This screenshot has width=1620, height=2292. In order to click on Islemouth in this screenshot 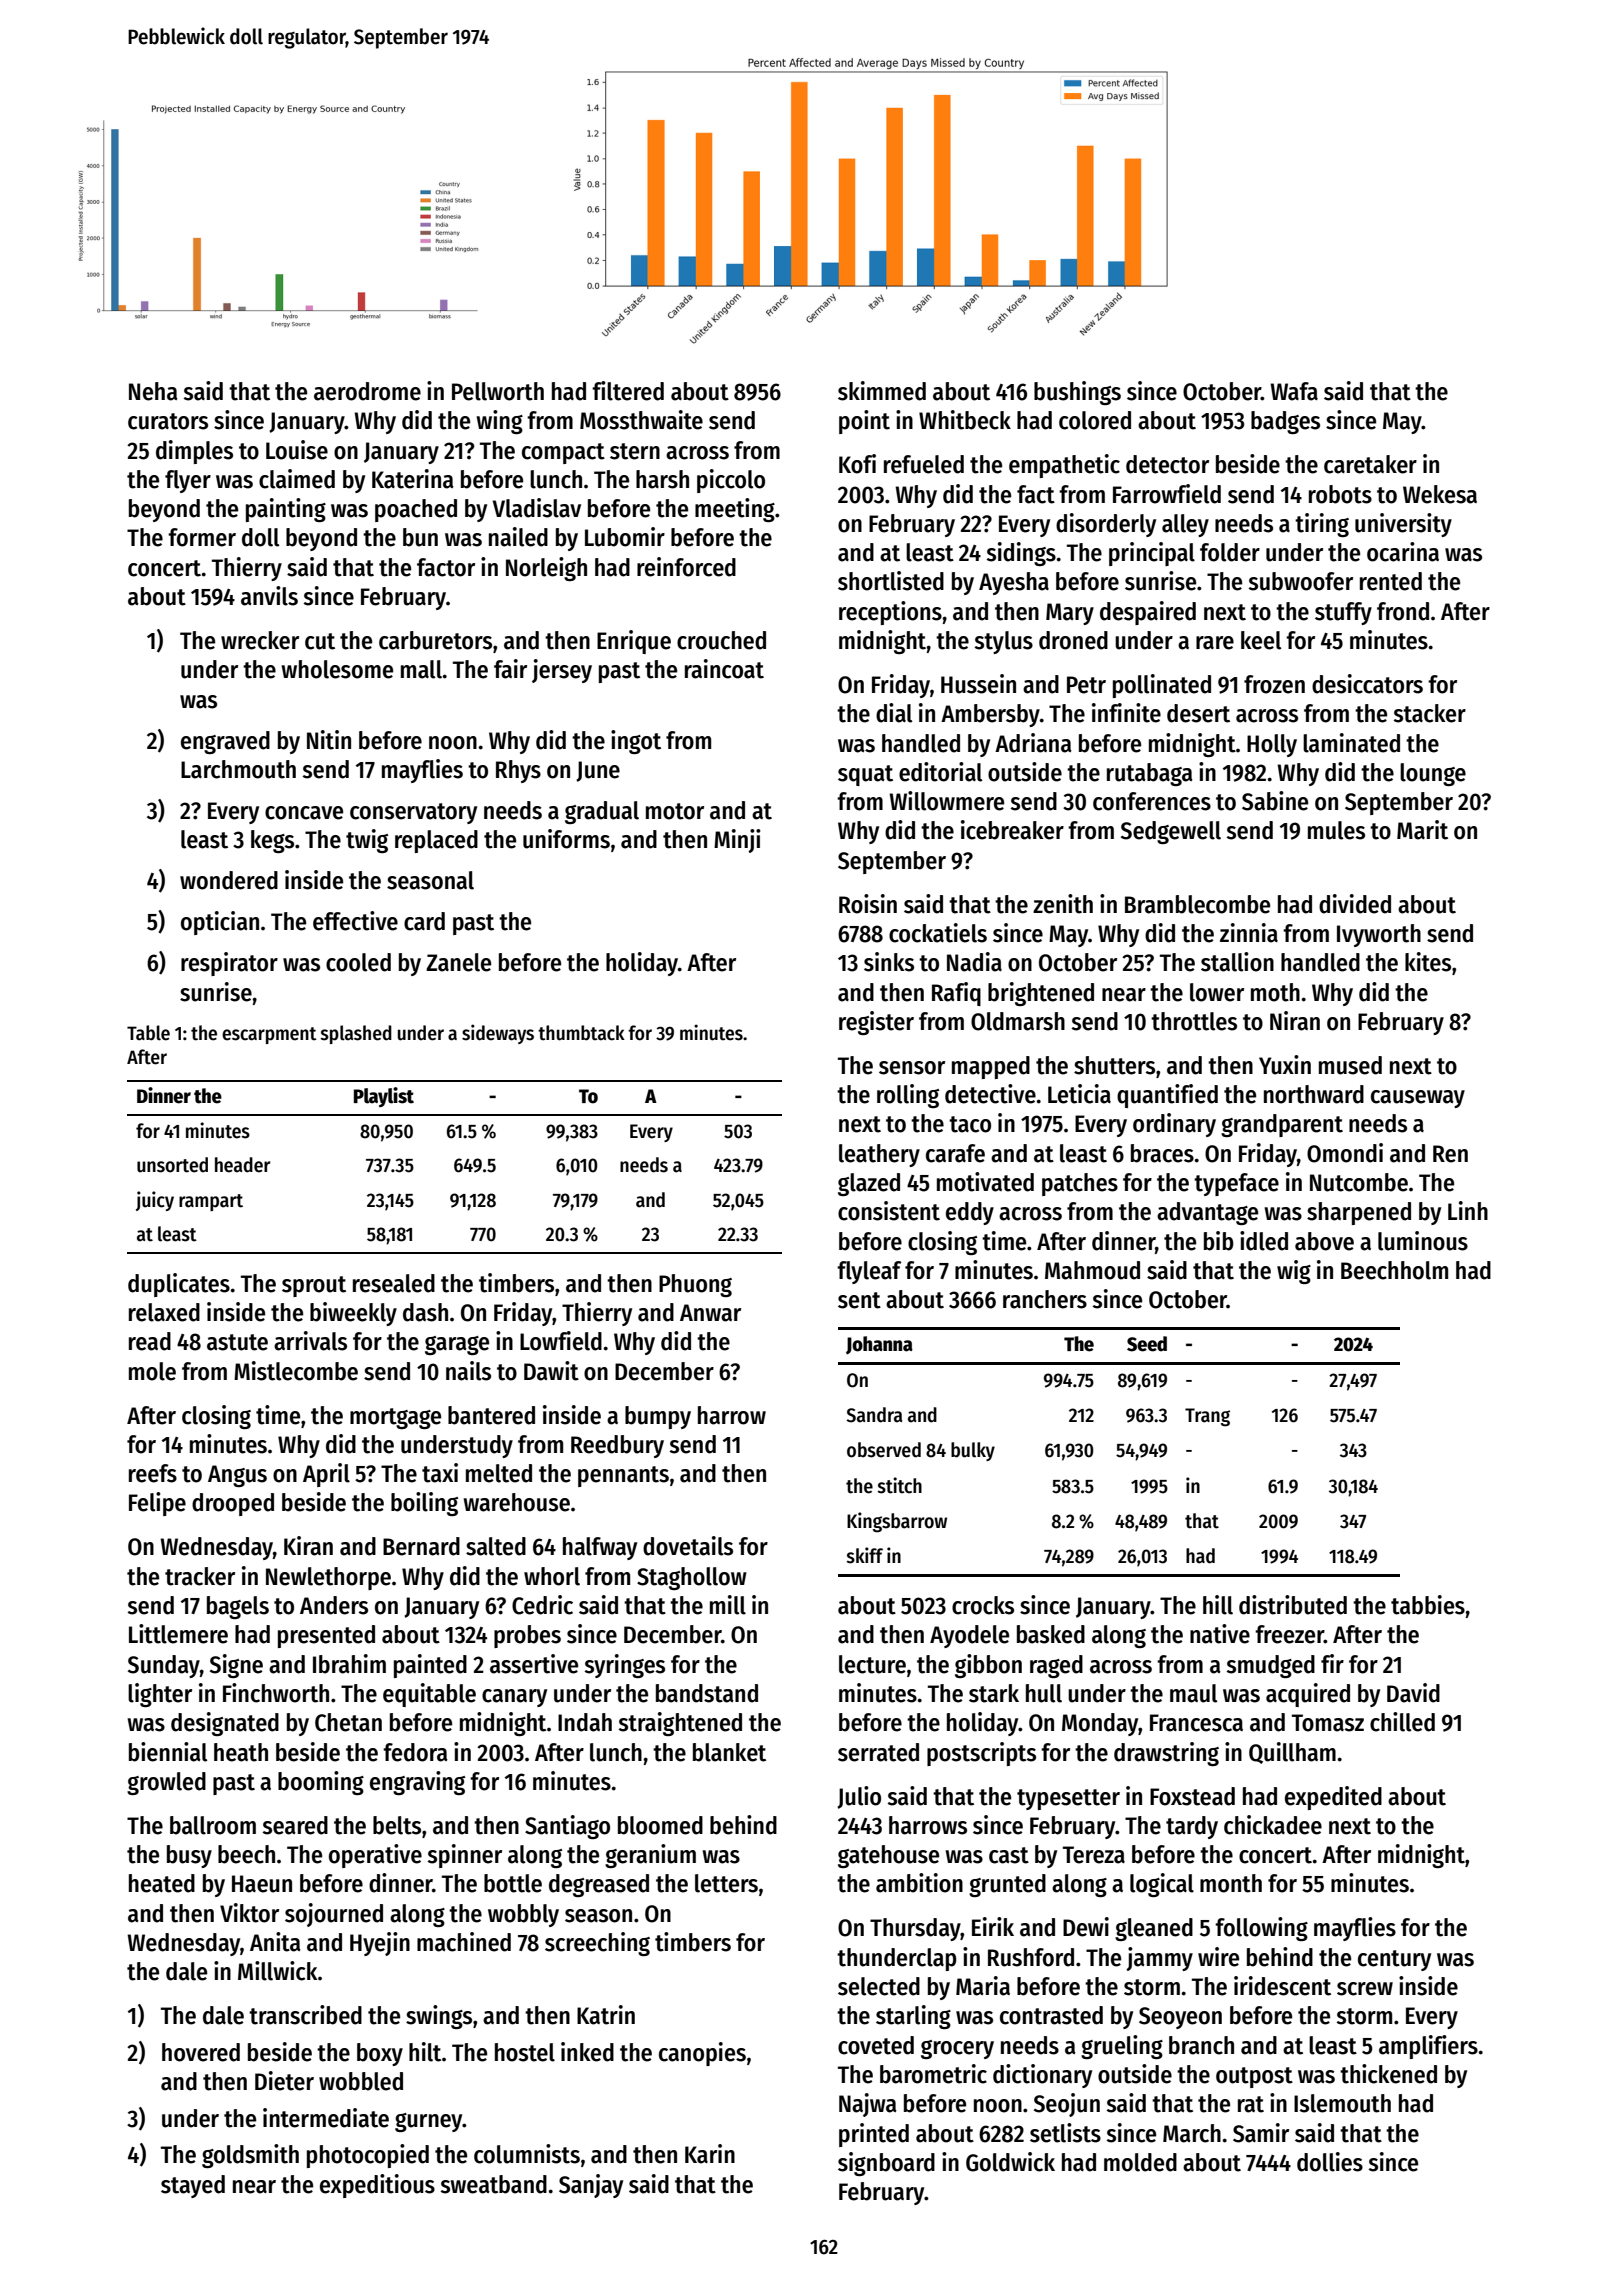, I will do `click(1342, 2103)`.
